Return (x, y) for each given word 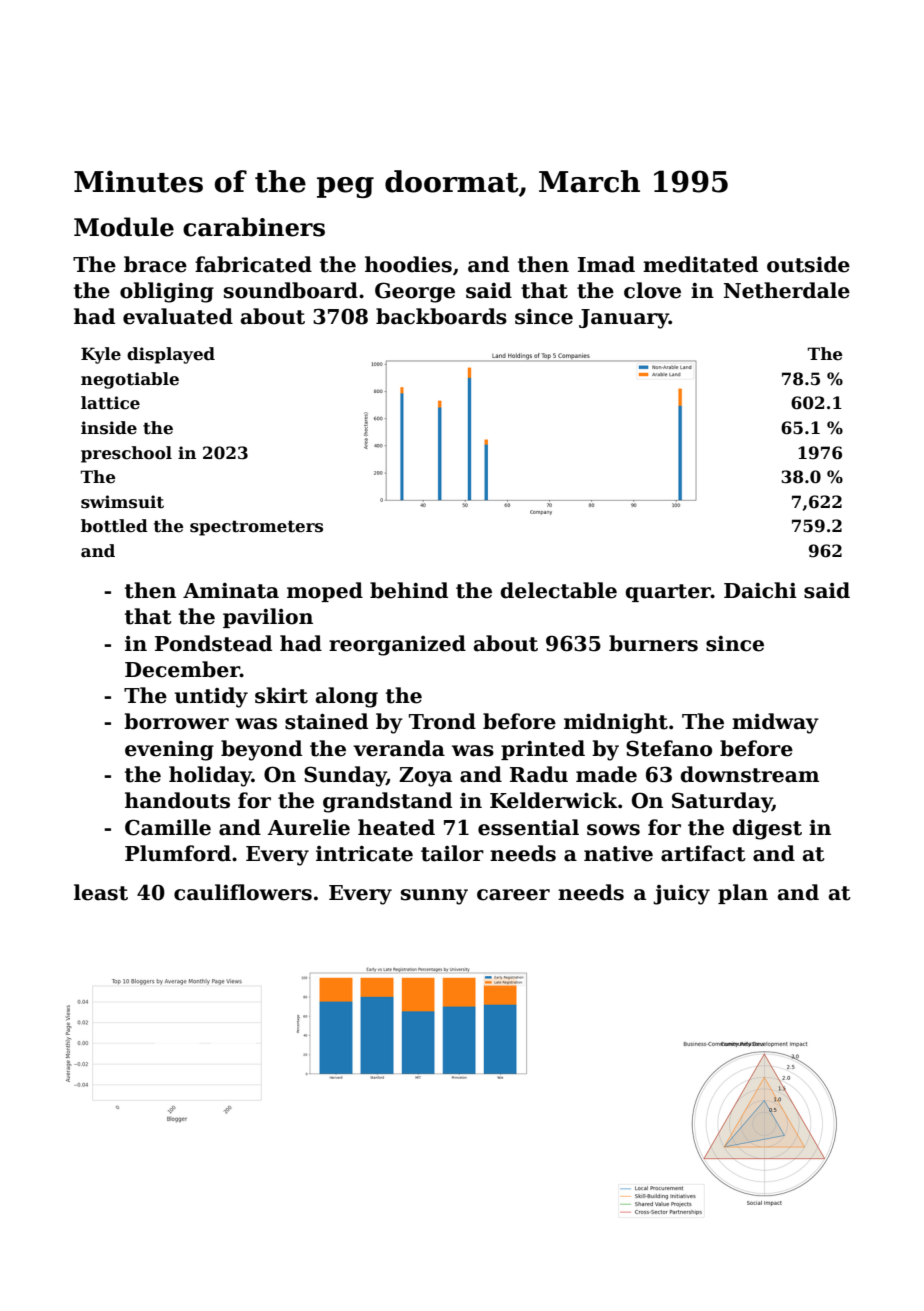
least (101, 892)
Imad (606, 264)
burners (653, 643)
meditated (700, 264)
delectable (558, 590)
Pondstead (213, 643)
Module (124, 227)
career (513, 895)
